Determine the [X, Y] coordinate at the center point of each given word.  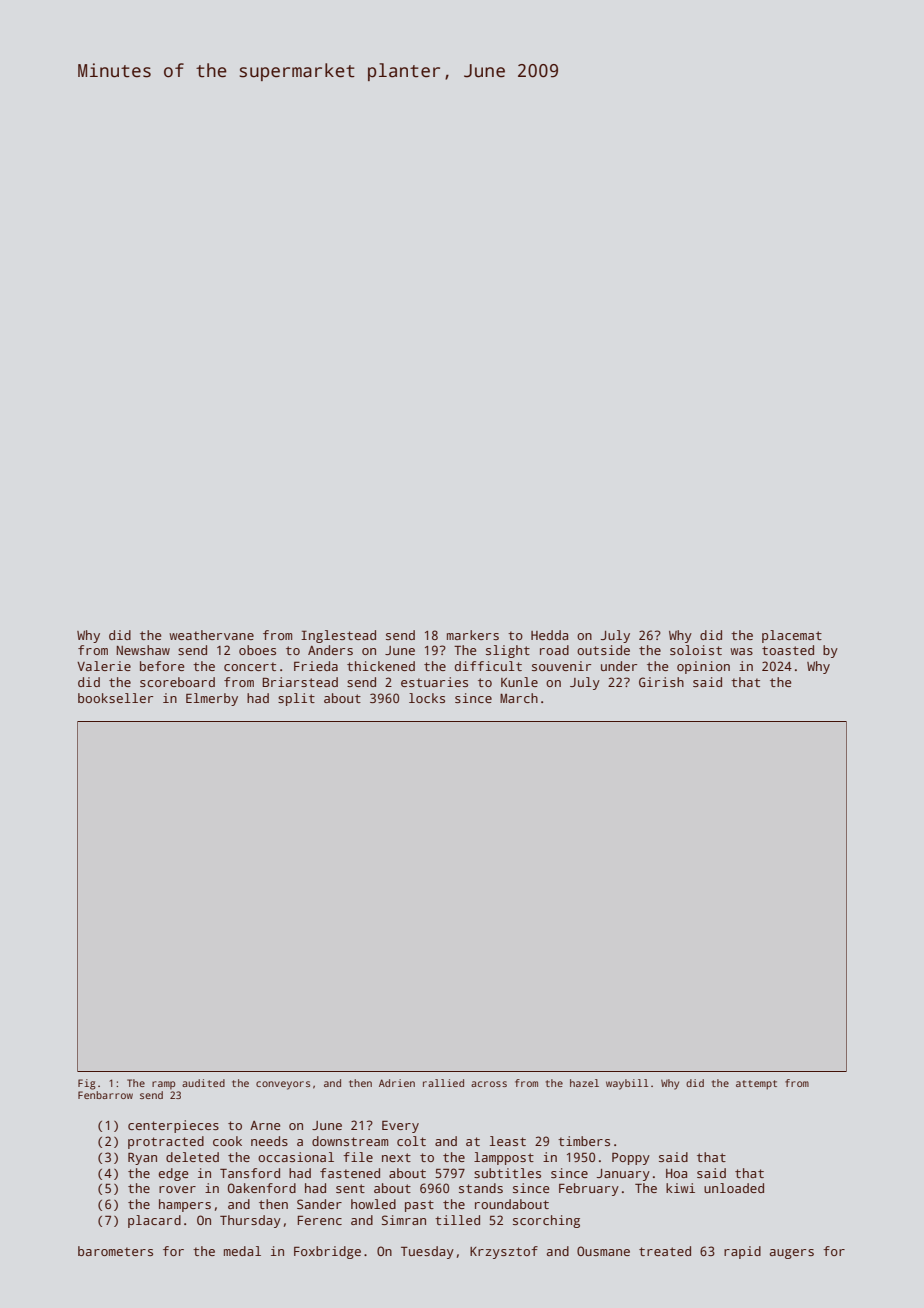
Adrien [397, 1083]
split [296, 699]
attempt [756, 1085]
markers [473, 635]
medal [242, 1251]
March [519, 698]
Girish [661, 682]
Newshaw [143, 650]
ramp [163, 1085]
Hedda [549, 635]
